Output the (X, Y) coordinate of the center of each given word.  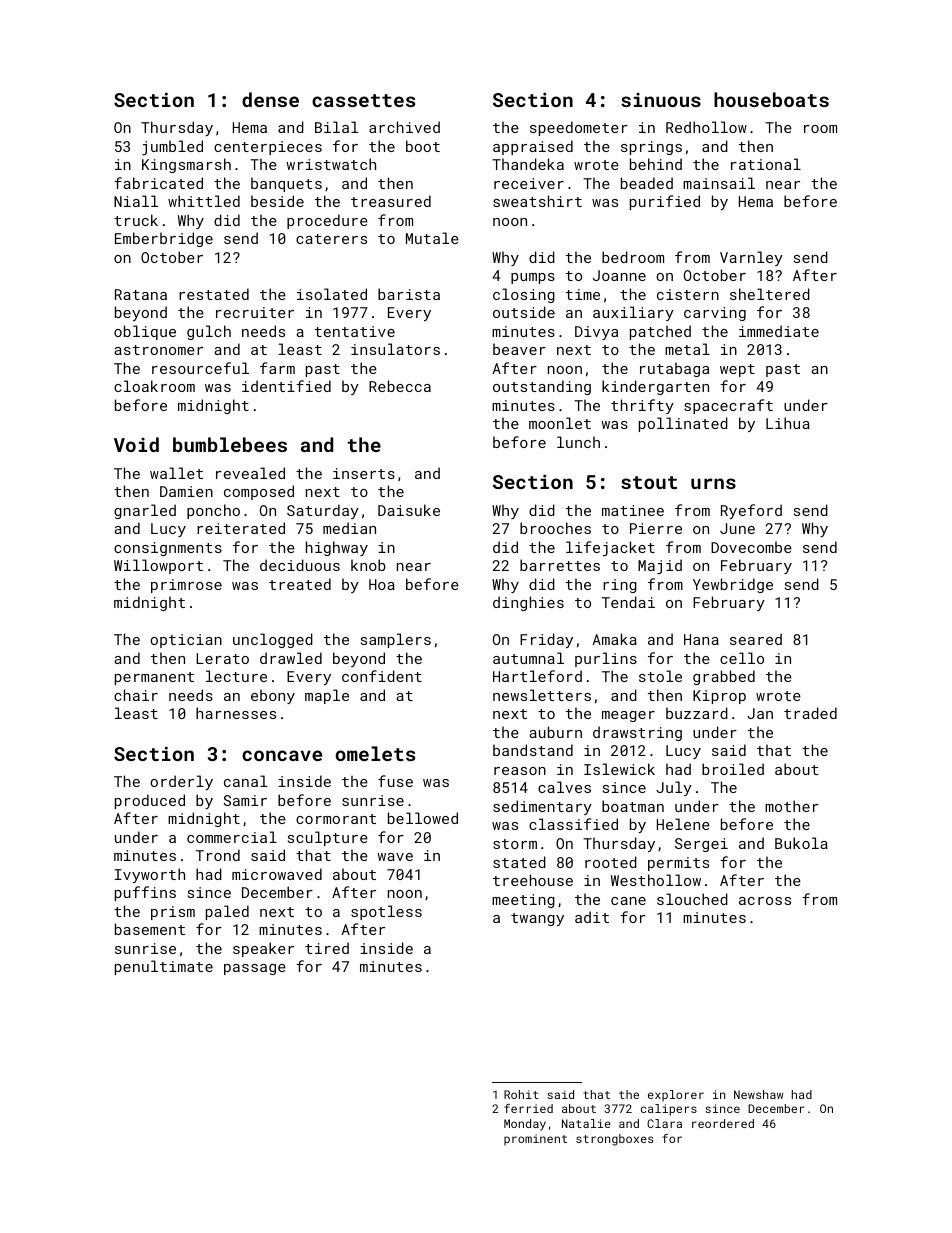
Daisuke (409, 510)
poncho (213, 511)
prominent (535, 1140)
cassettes (363, 100)
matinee (633, 510)
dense (270, 99)
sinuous (661, 100)
